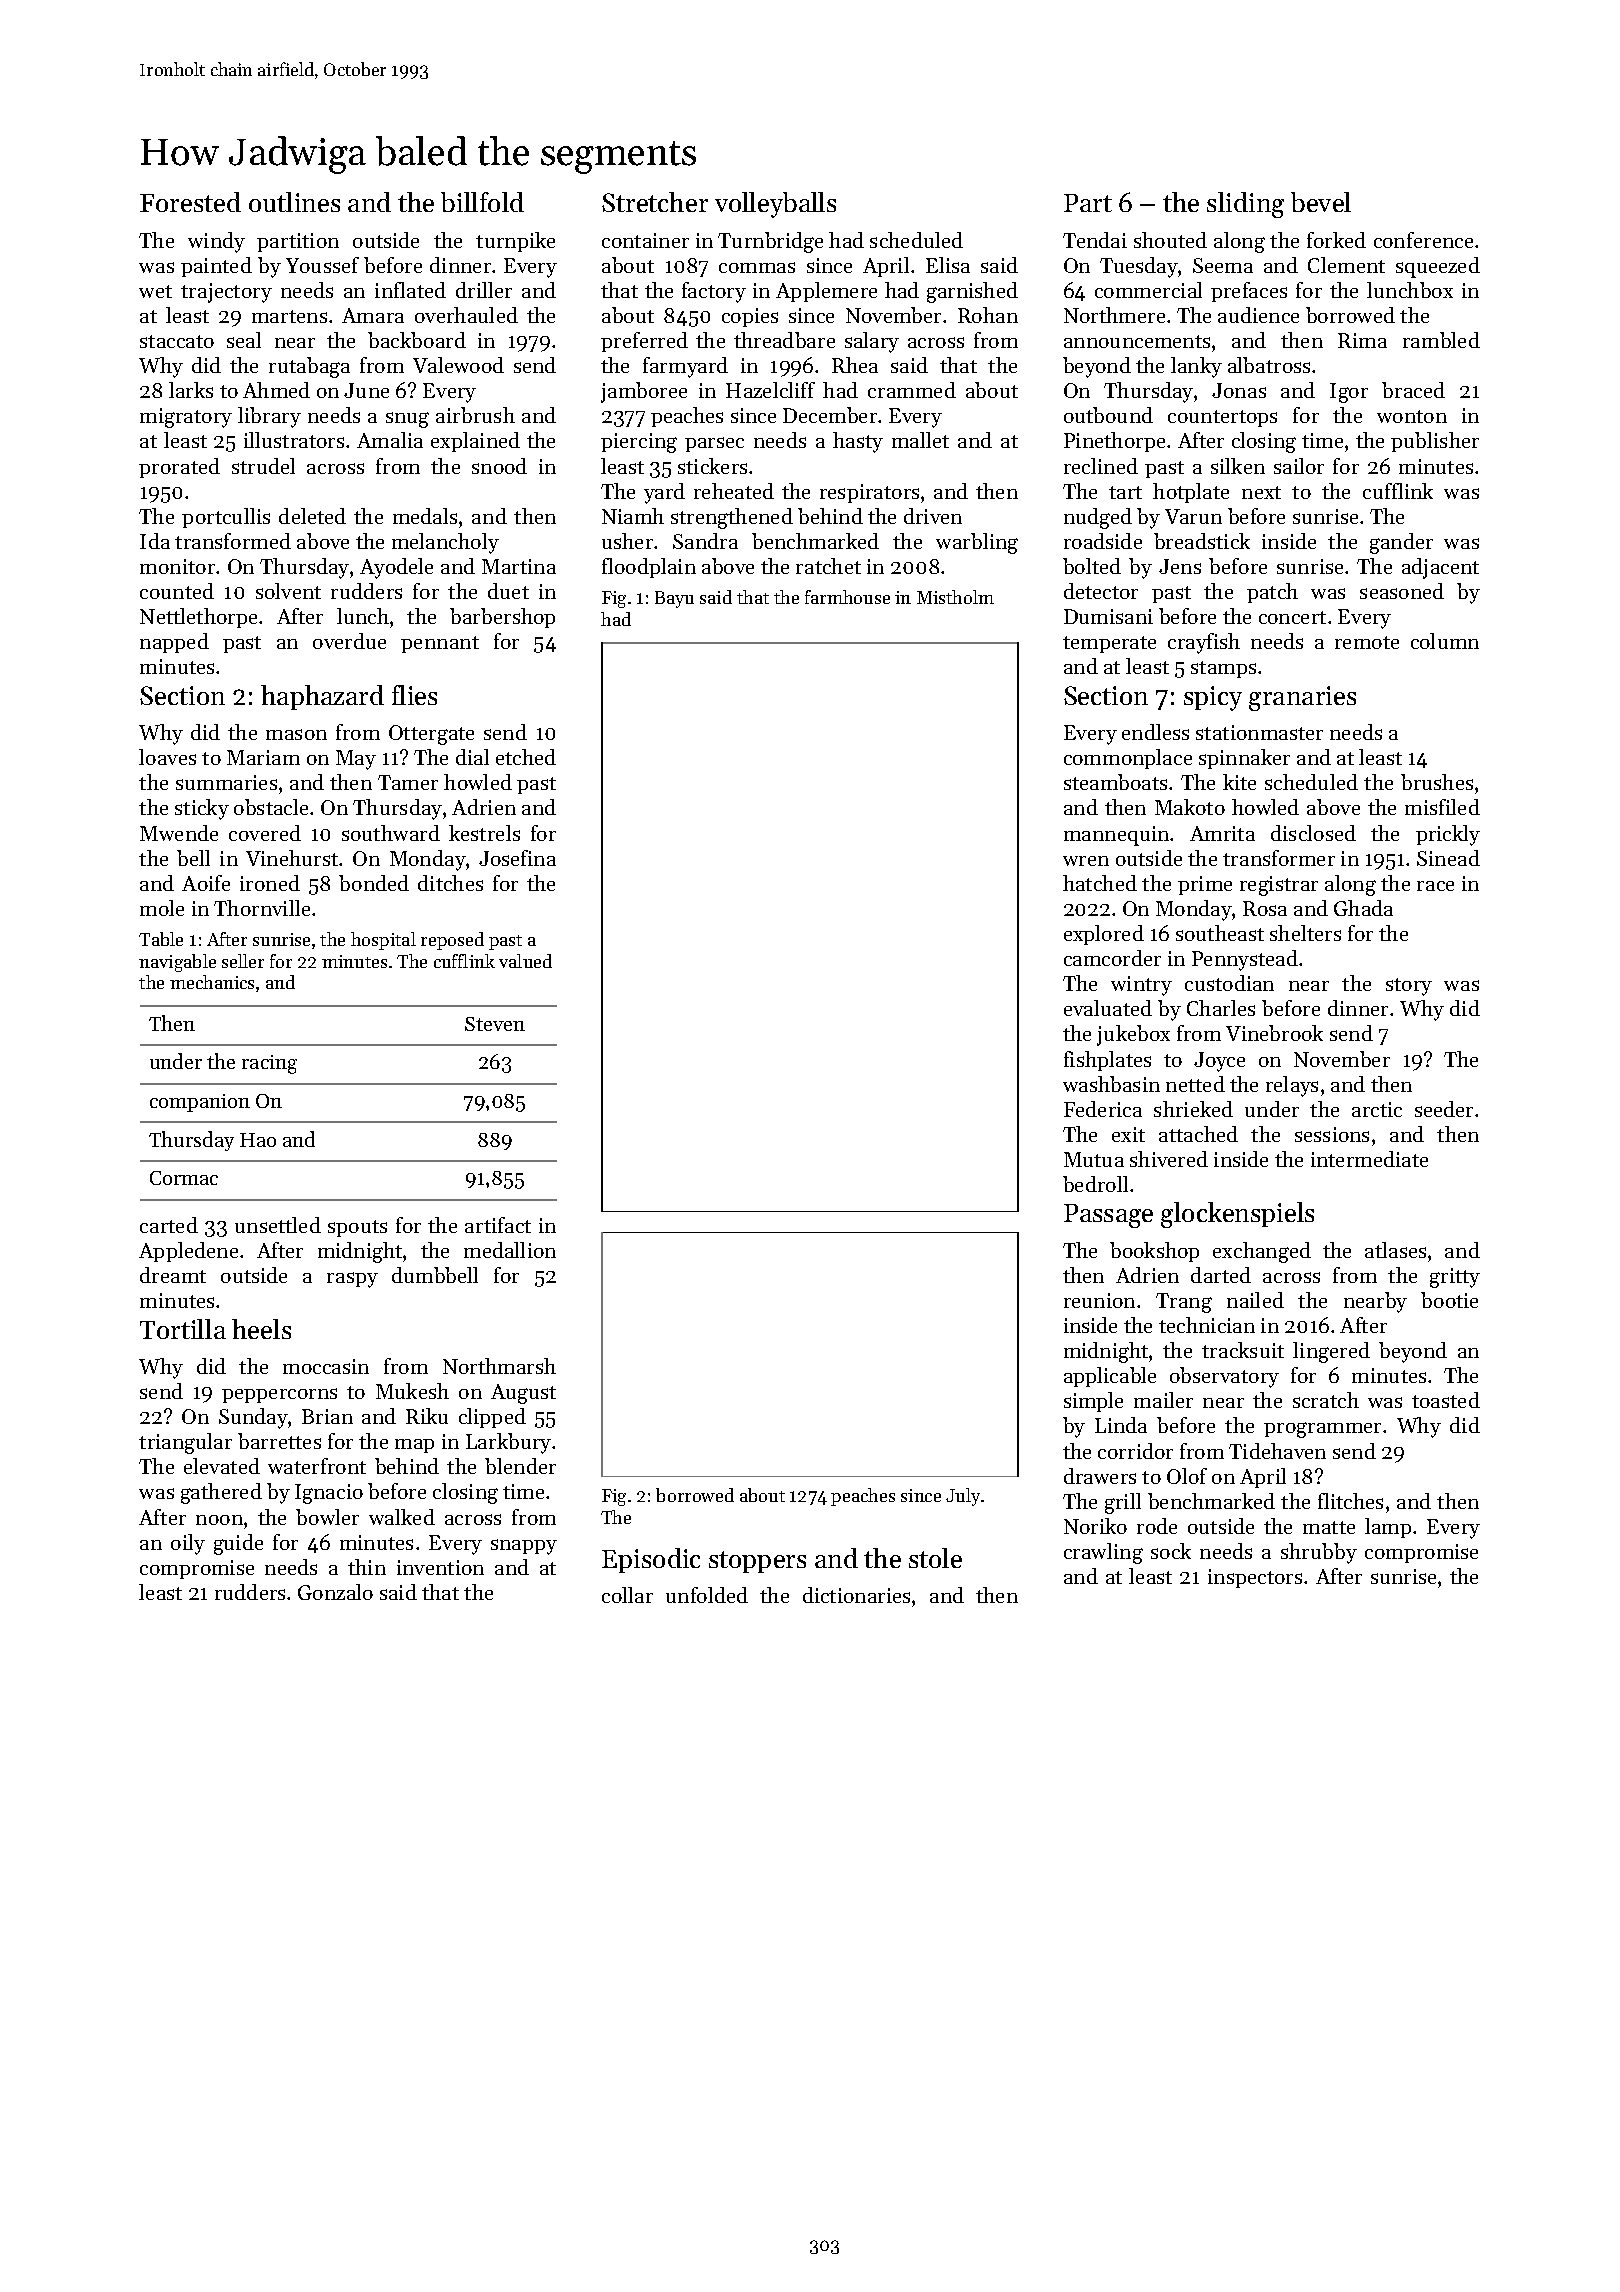 This screenshot has height=2292, width=1620. What do you see at coordinates (1438, 267) in the screenshot?
I see `squeezed` at bounding box center [1438, 267].
